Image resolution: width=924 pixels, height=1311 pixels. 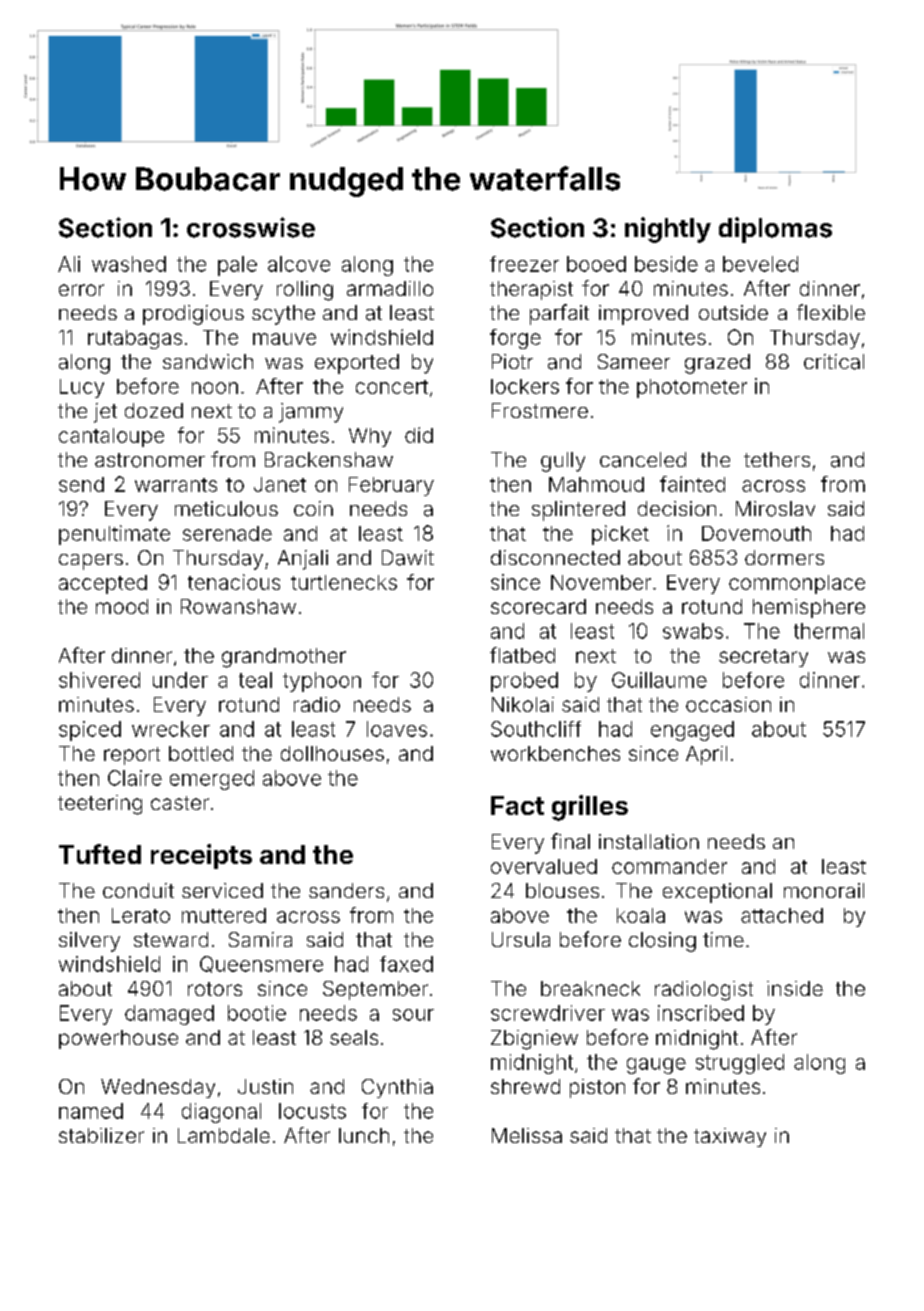 What do you see at coordinates (101, 1135) in the screenshot?
I see `stabilizer` at bounding box center [101, 1135].
